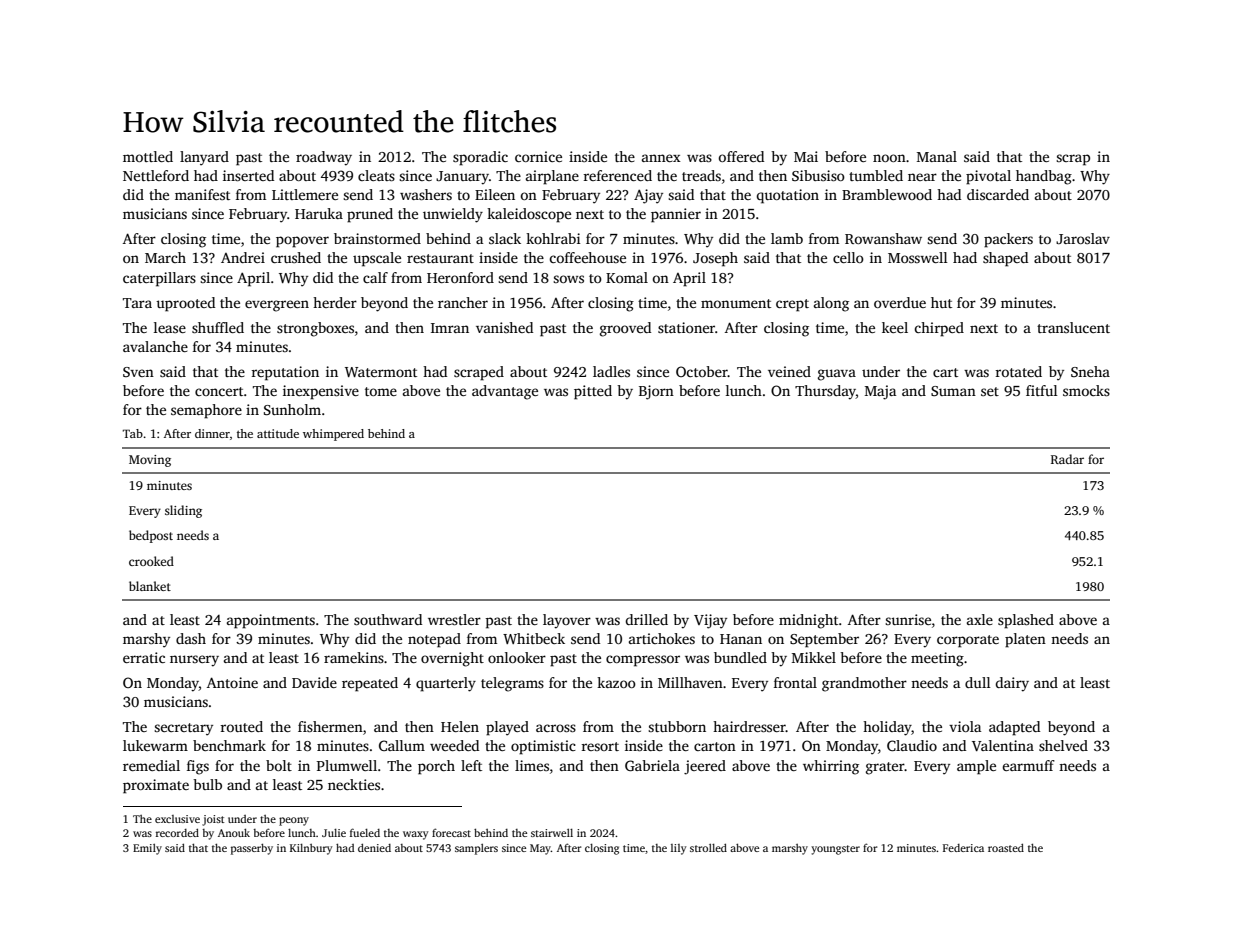 The width and height of the screenshot is (1233, 952). What do you see at coordinates (147, 849) in the screenshot?
I see `Emily` at bounding box center [147, 849].
